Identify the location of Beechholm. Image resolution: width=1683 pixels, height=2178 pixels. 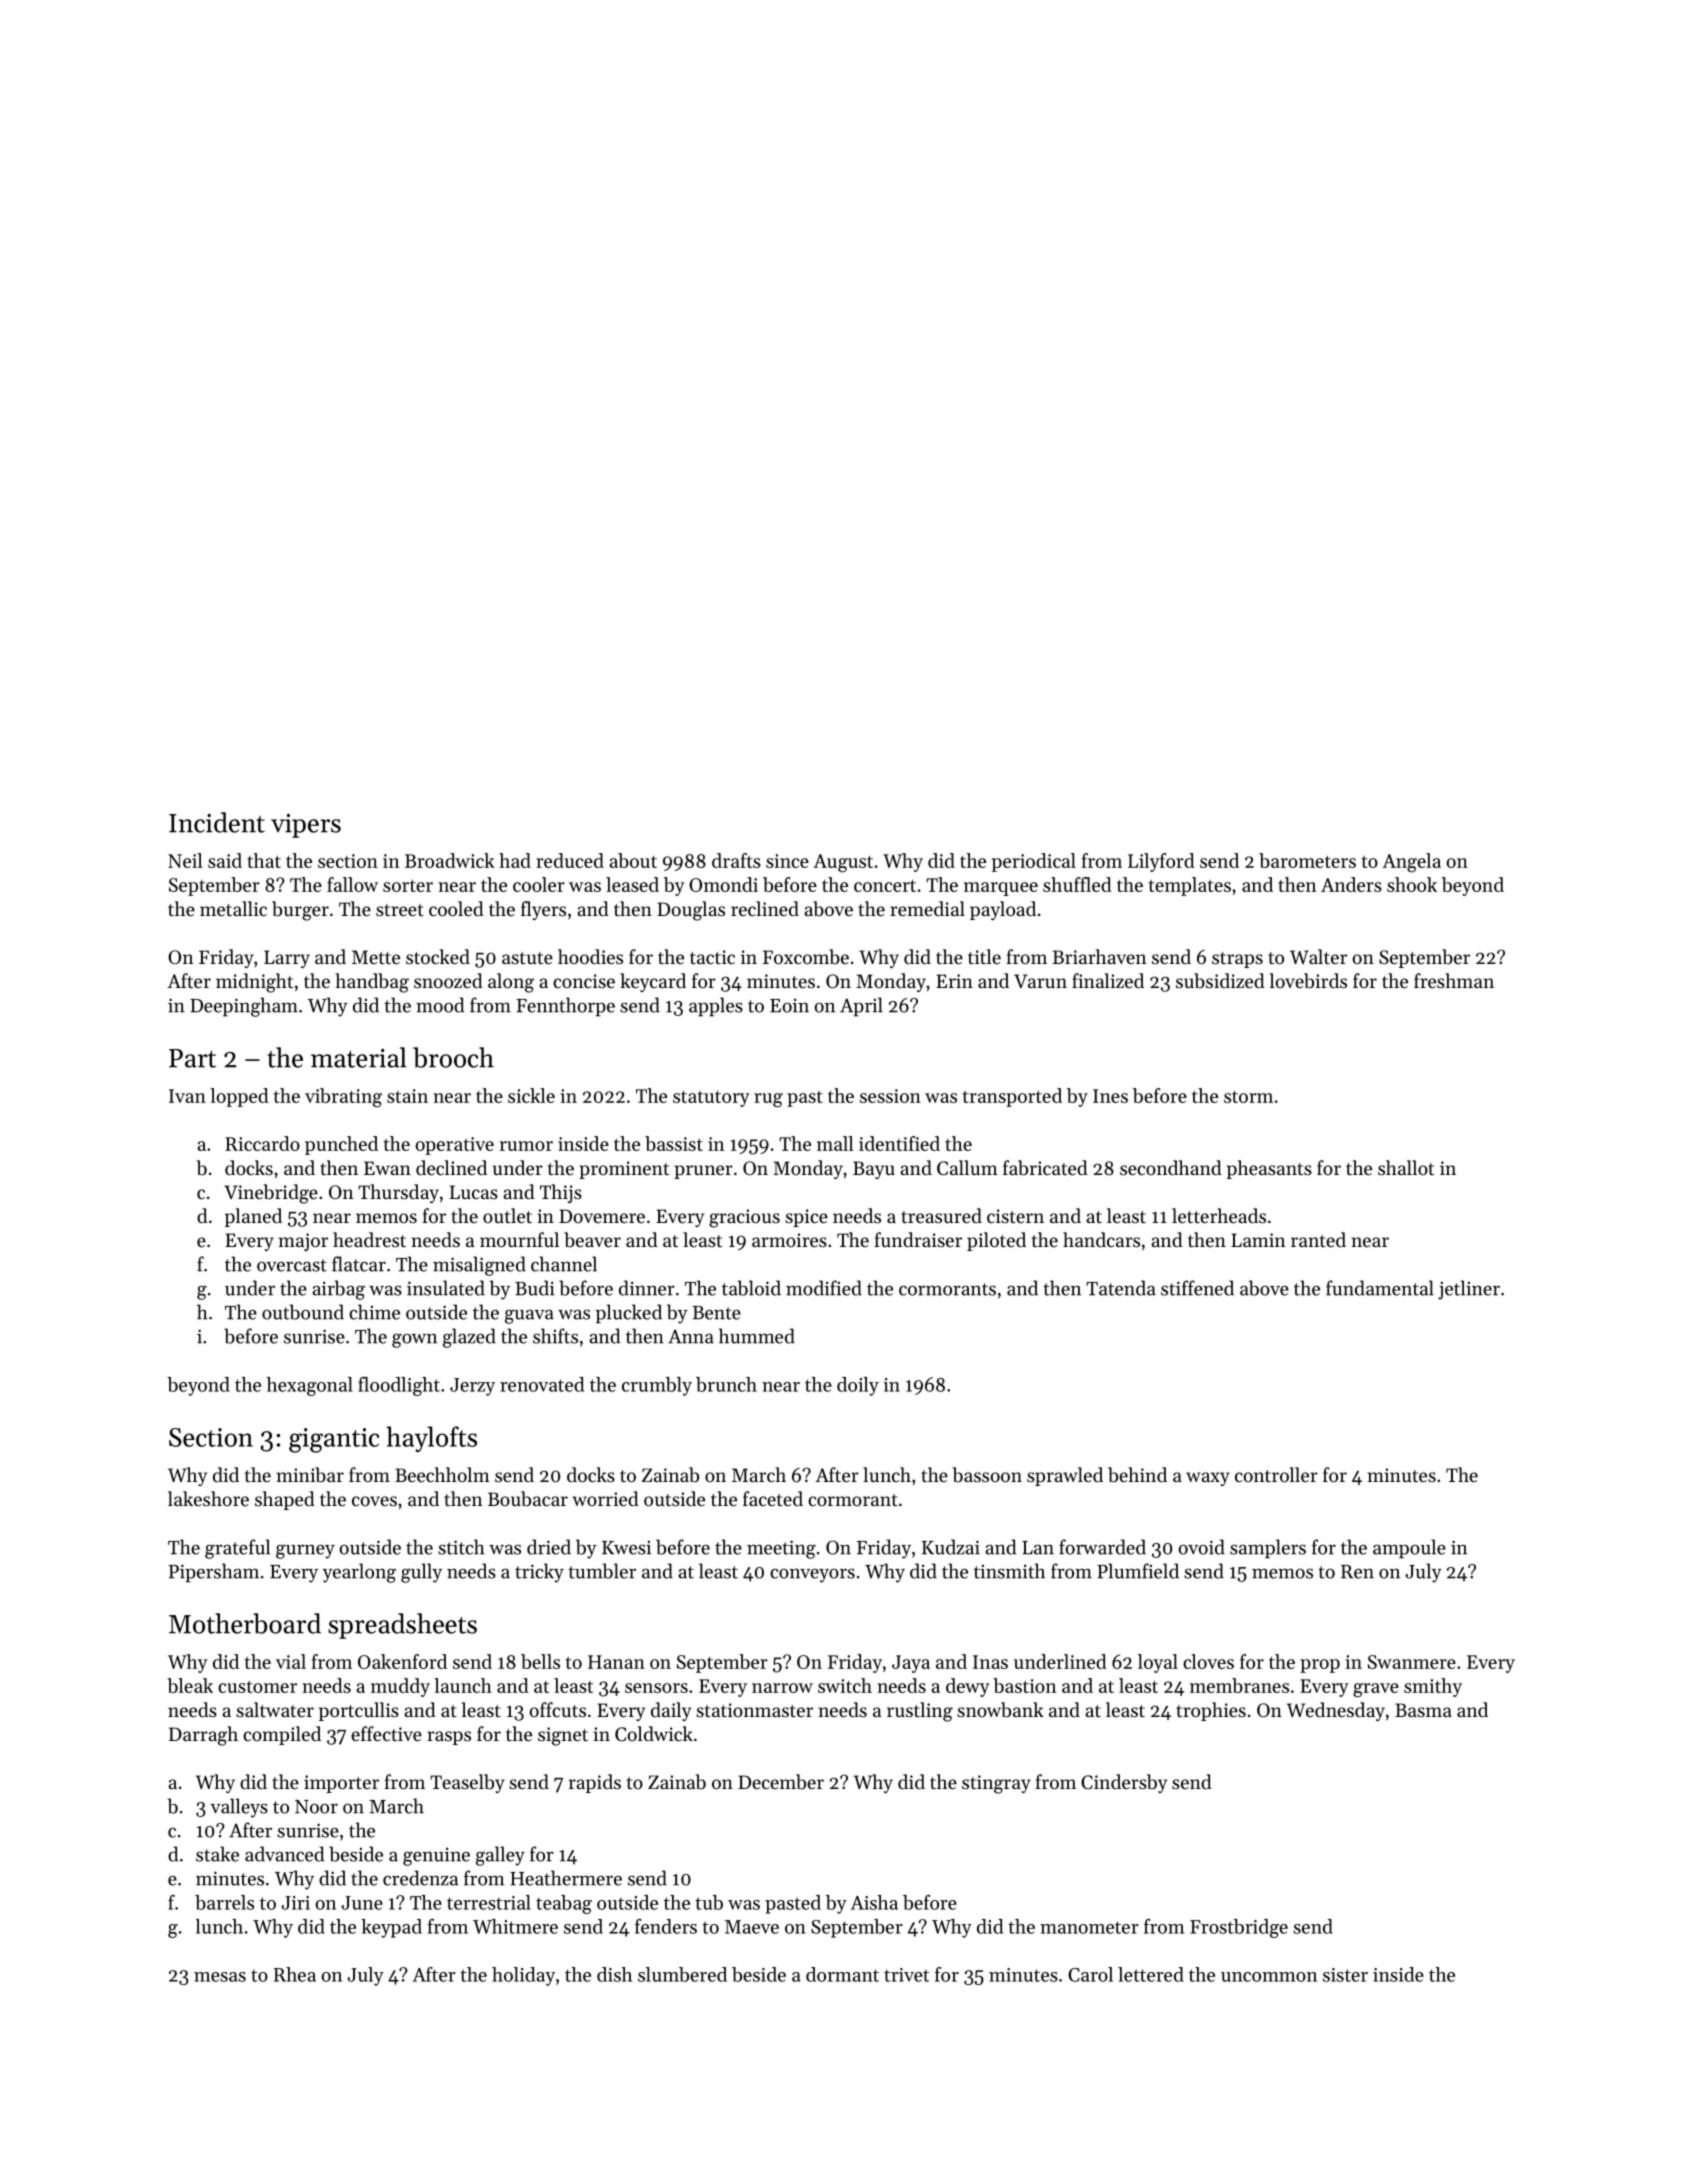
(442, 1474).
